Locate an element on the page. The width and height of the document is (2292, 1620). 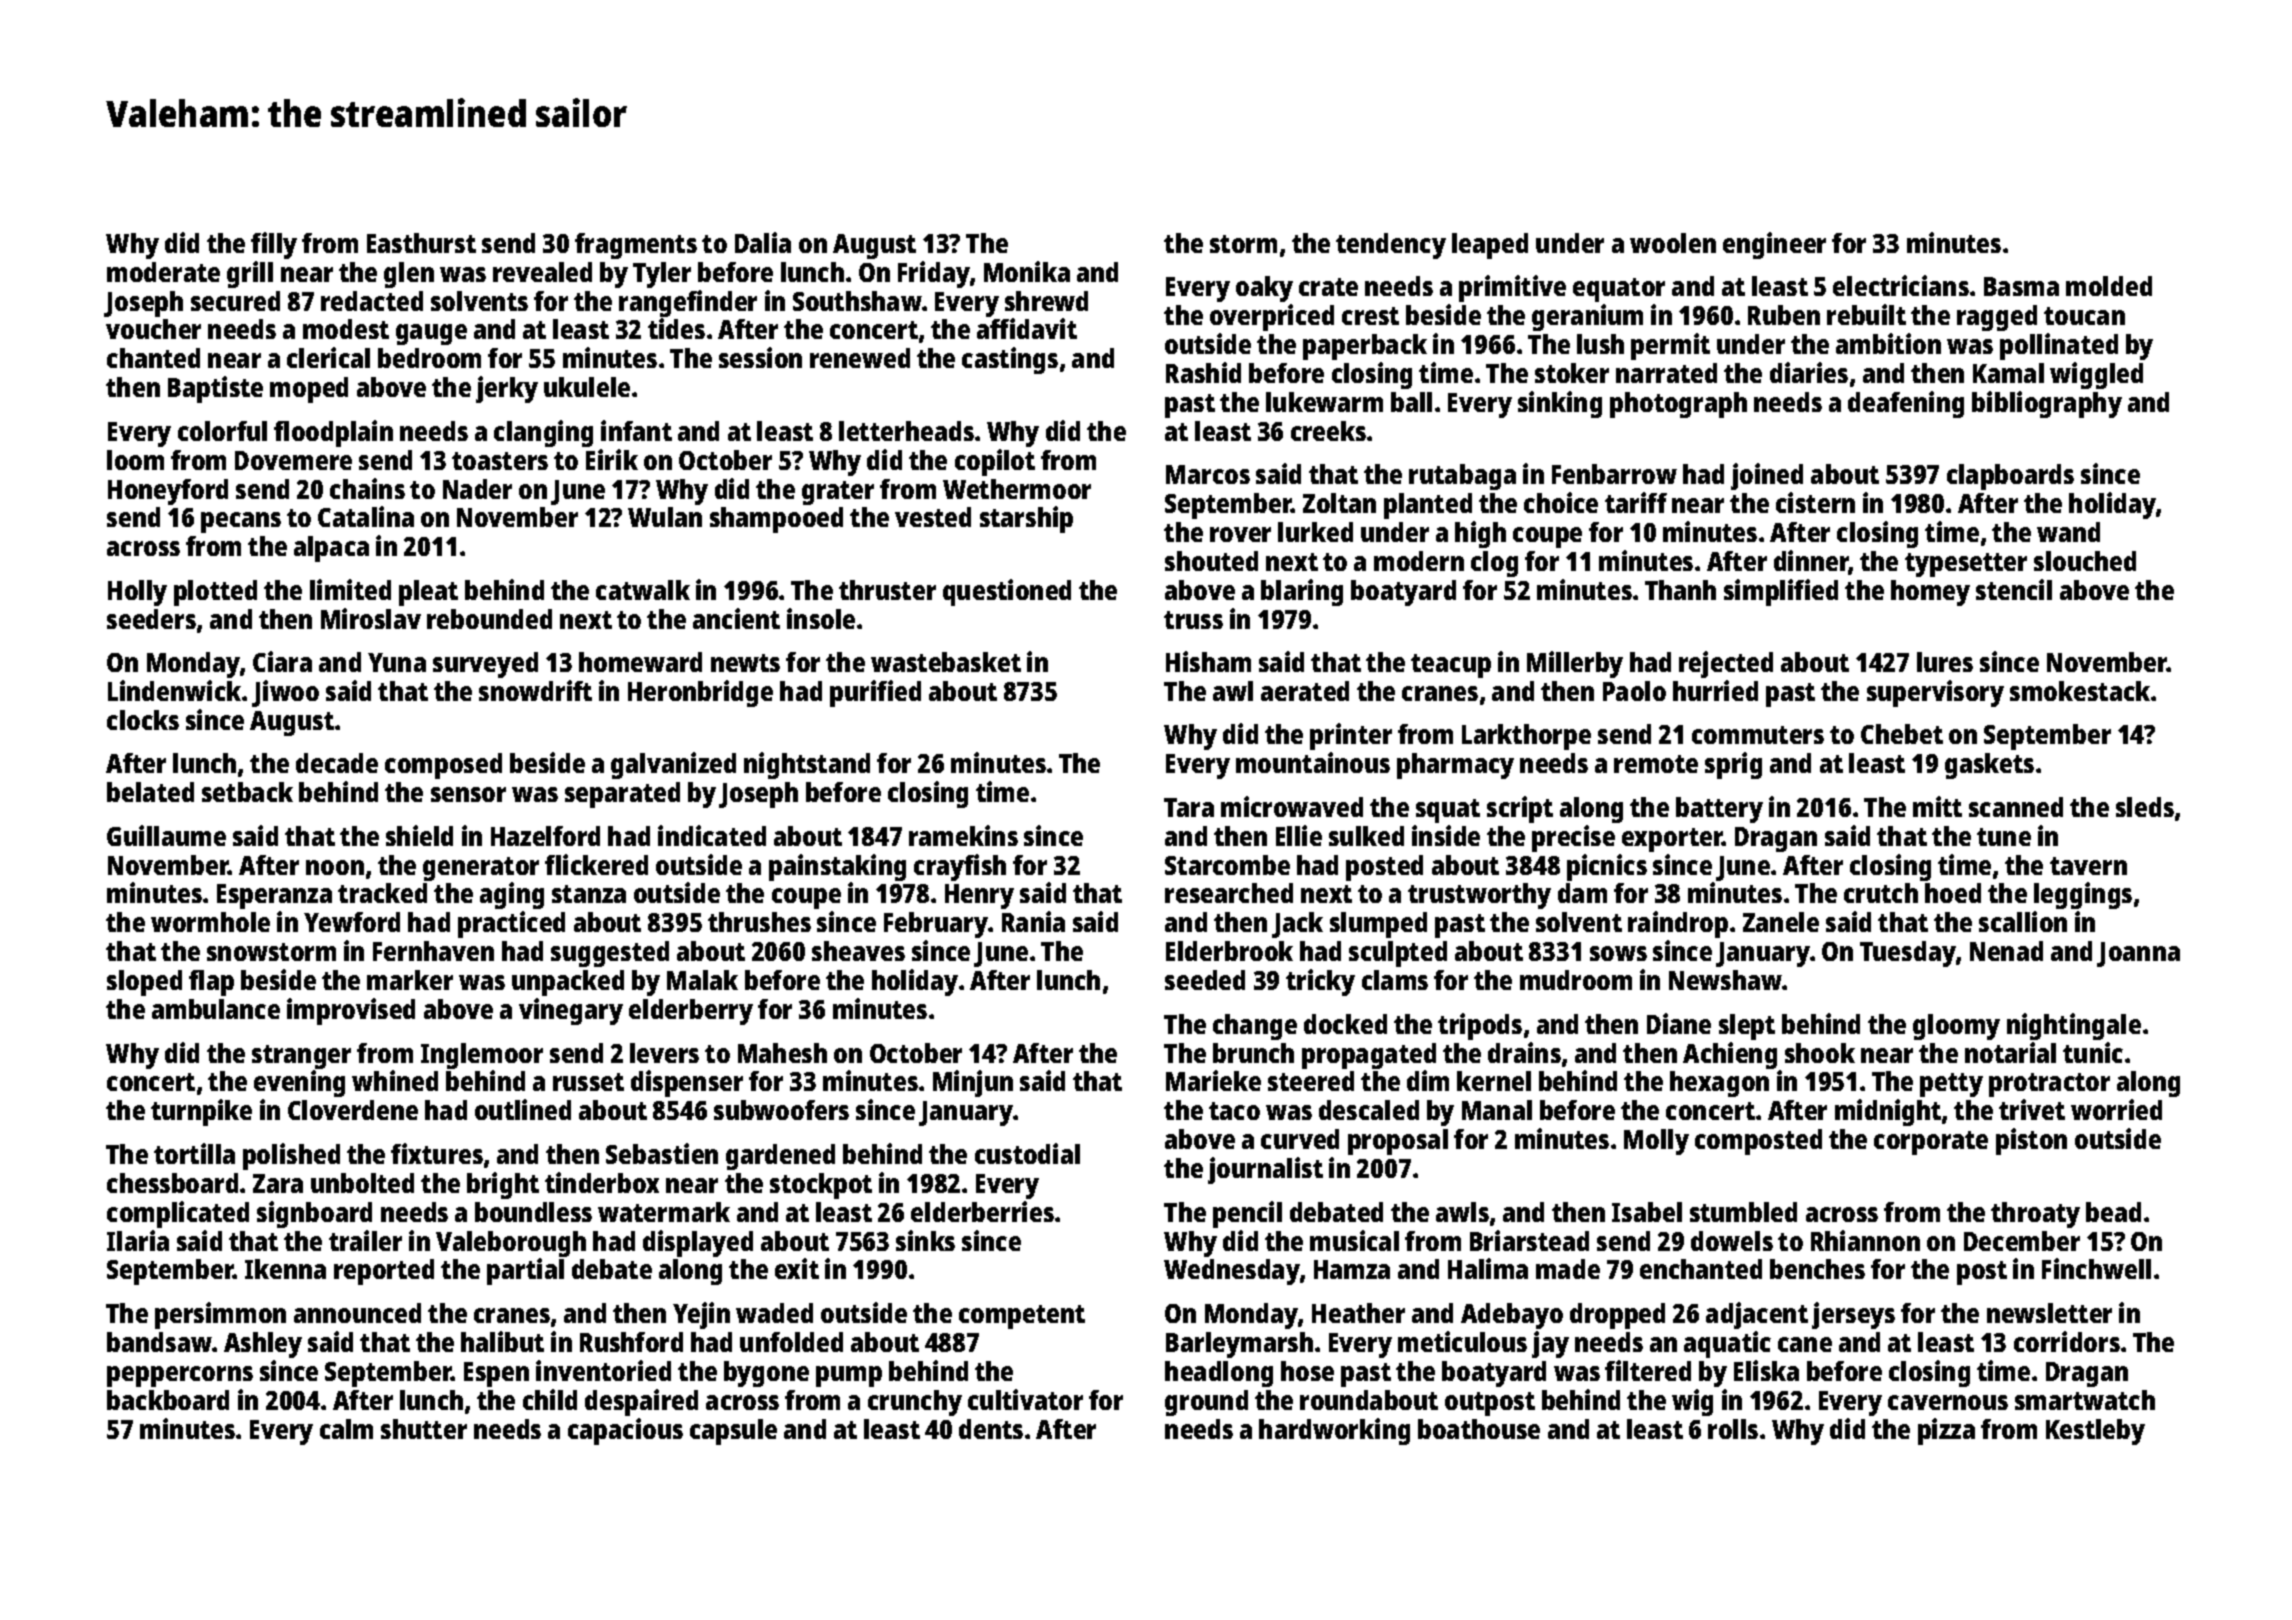
halibut is located at coordinates (502, 1341).
